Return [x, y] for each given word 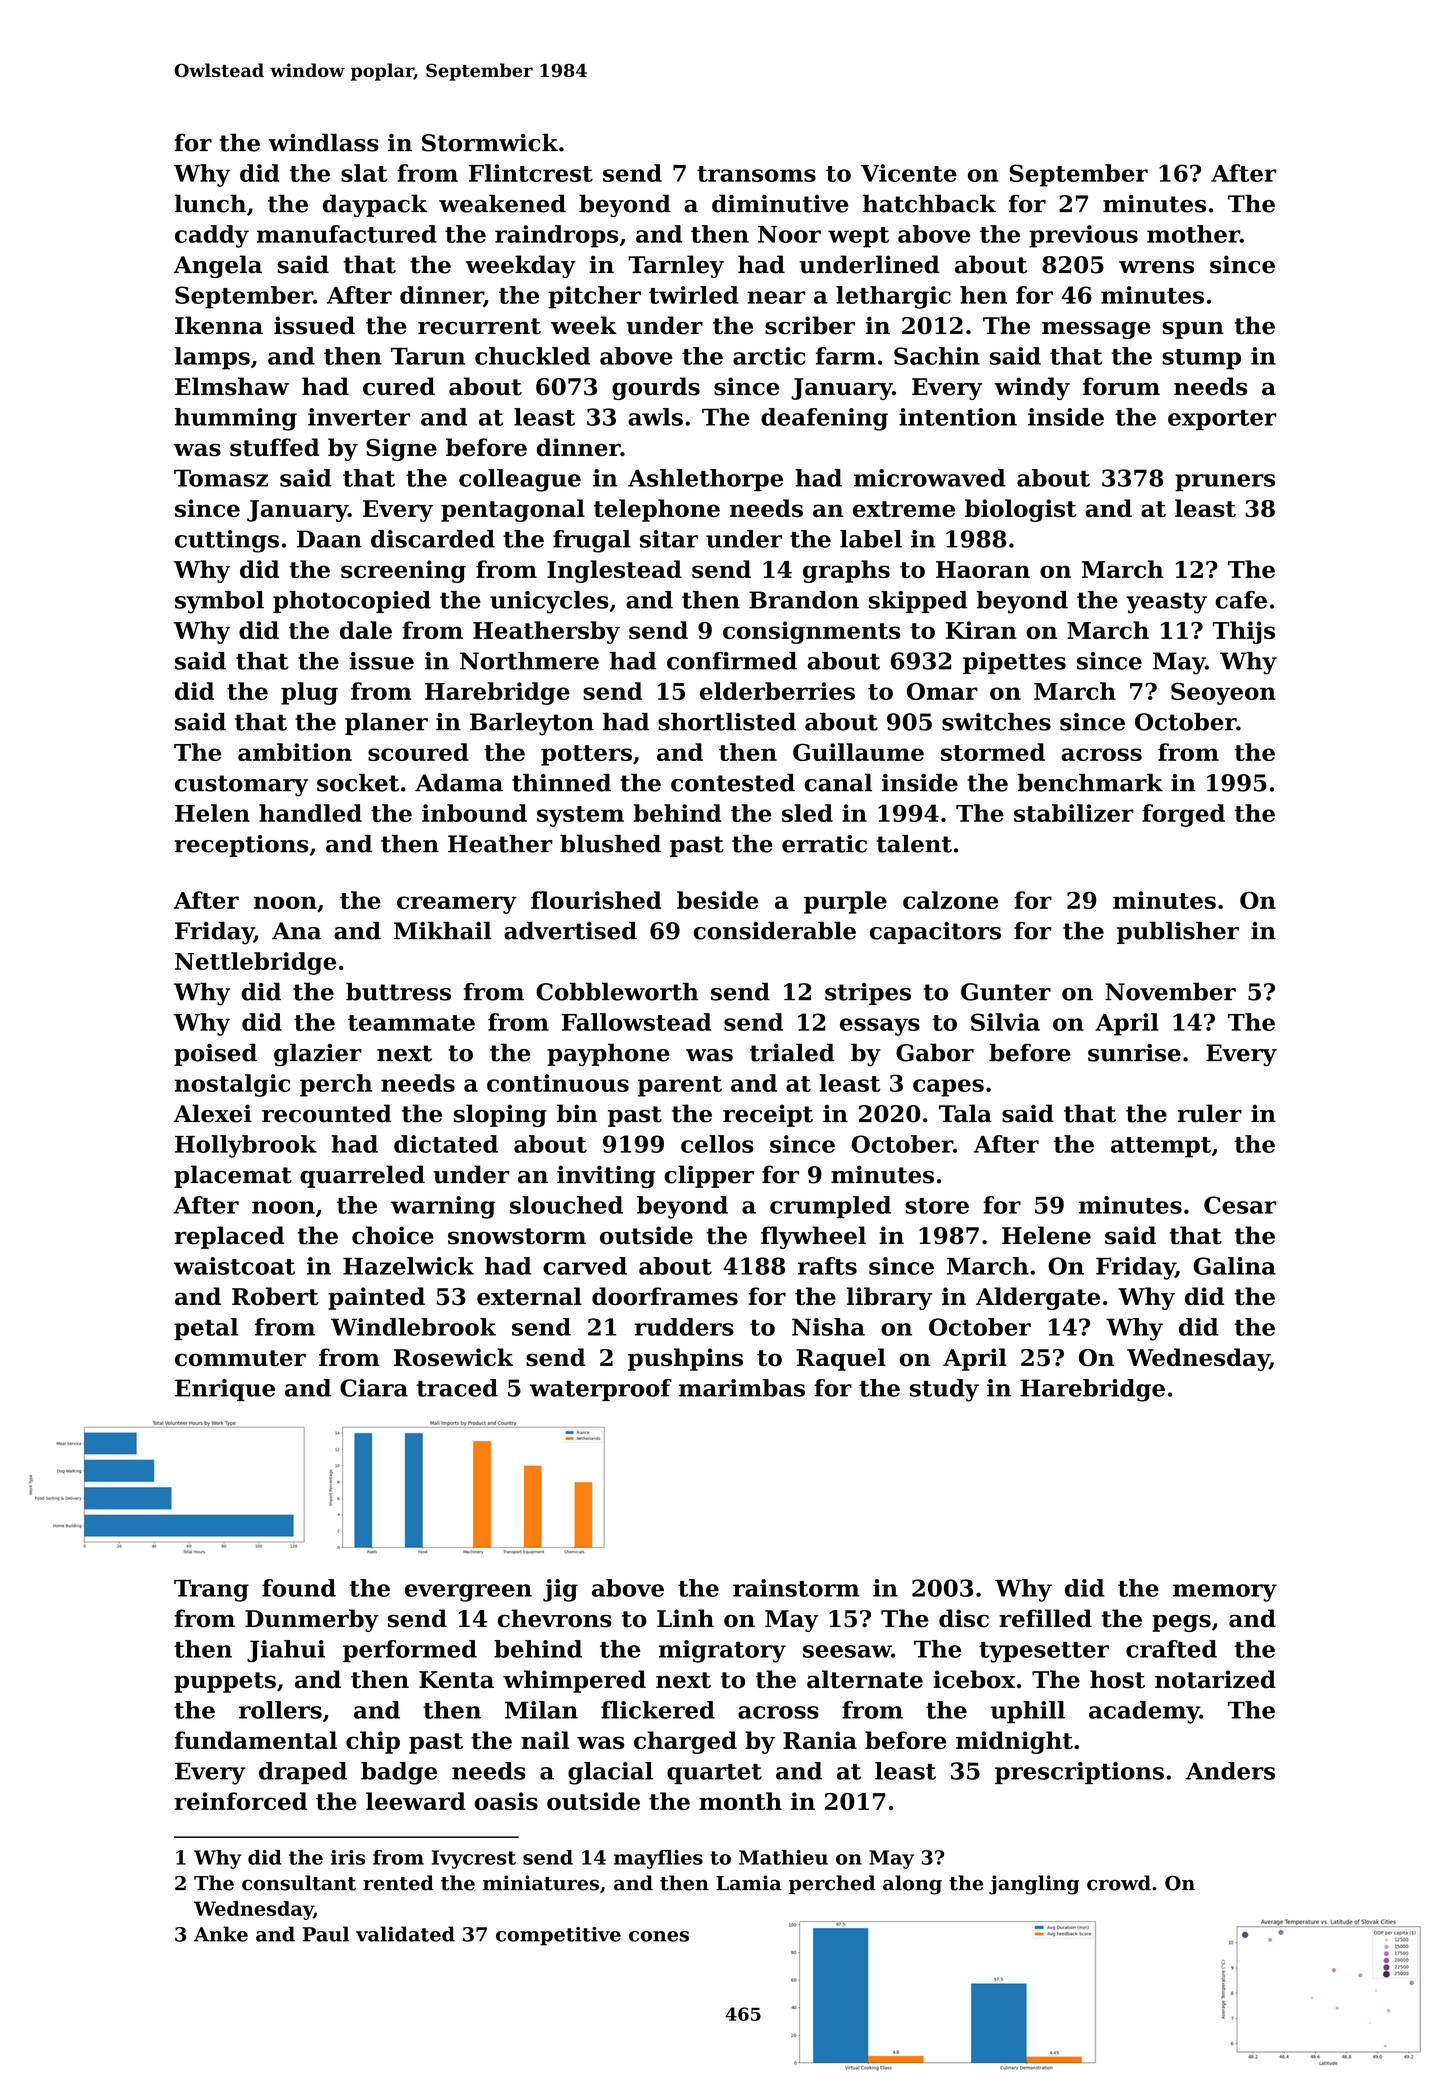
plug [309, 693]
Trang [211, 1591]
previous [1083, 236]
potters [586, 755]
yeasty [1166, 603]
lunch [210, 203]
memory [1225, 1593]
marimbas [742, 1388]
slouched [566, 1205]
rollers [280, 1710]
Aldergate [1038, 1298]
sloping [500, 1115]
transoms [756, 174]
